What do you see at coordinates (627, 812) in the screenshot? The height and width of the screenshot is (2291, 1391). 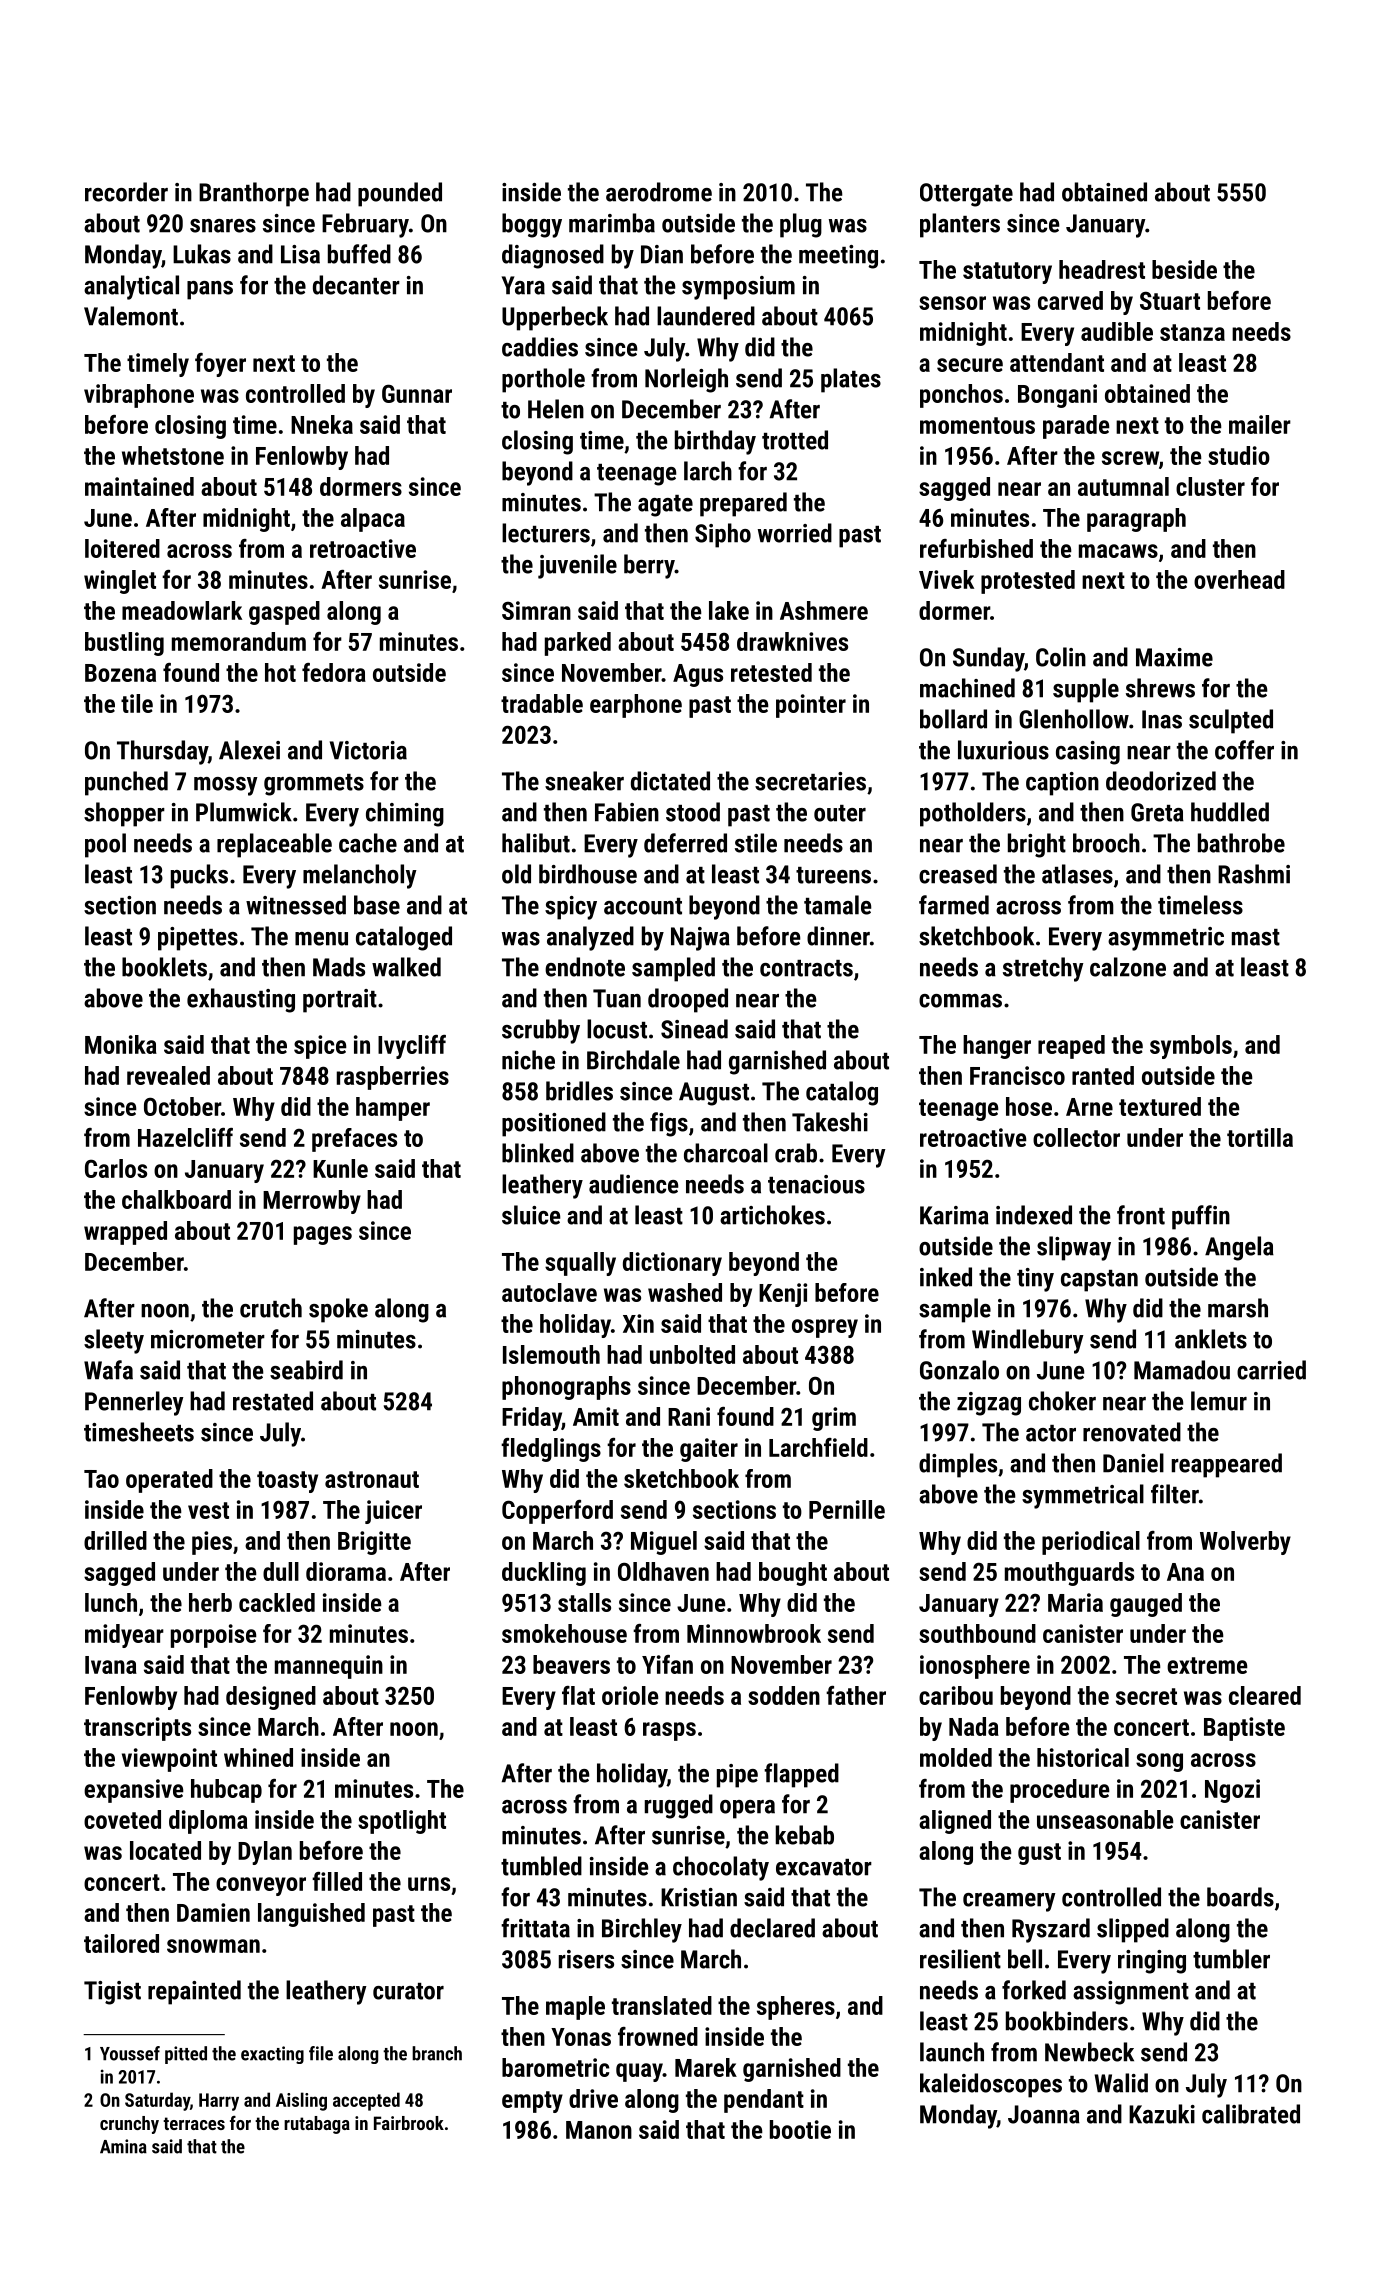 I see `Fabien` at bounding box center [627, 812].
